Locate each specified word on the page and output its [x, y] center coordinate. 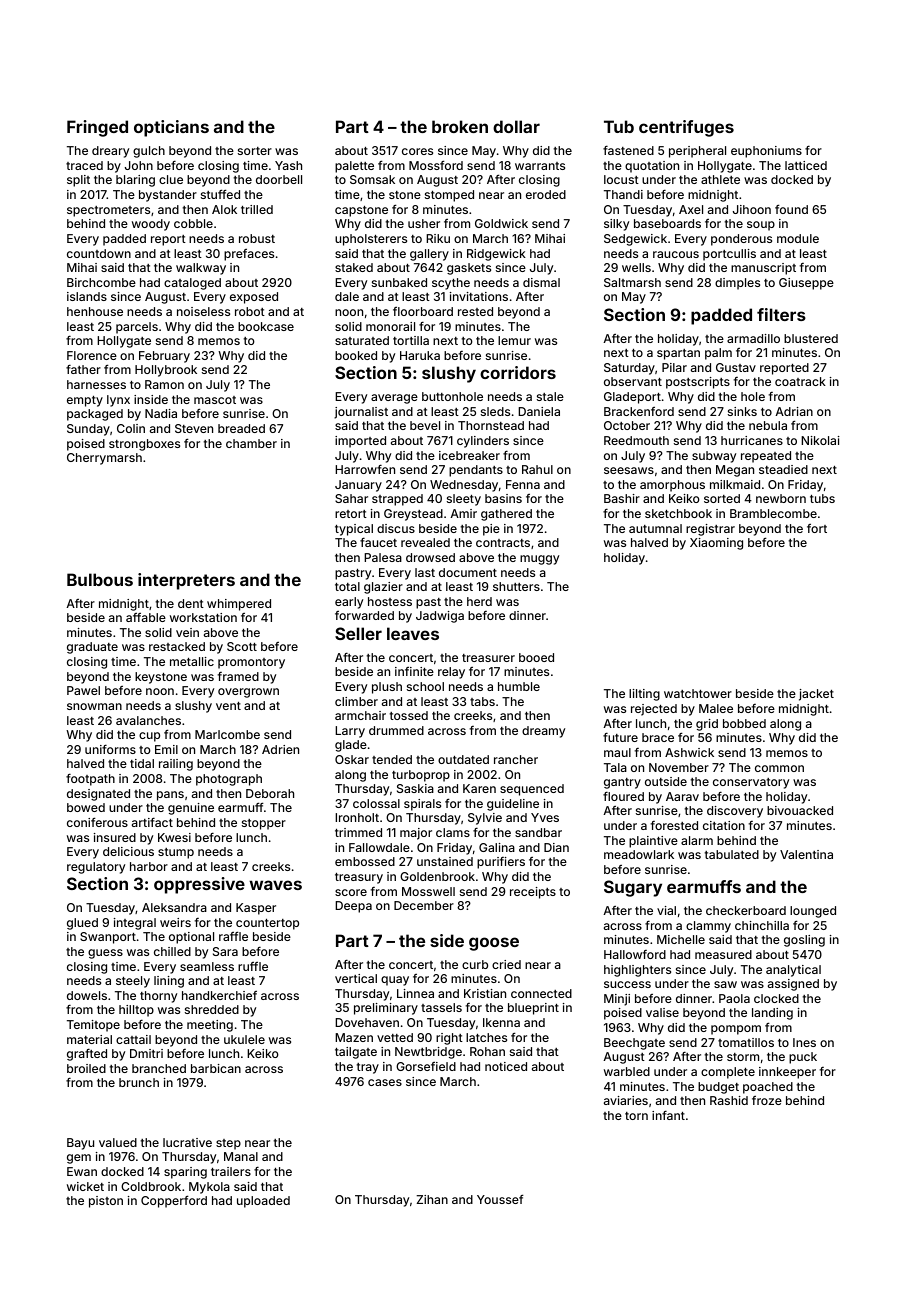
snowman [94, 706]
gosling [804, 941]
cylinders [483, 442]
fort [817, 528]
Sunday [88, 430]
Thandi [623, 194]
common [779, 768]
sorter [255, 151]
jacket [816, 695]
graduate [92, 648]
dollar [516, 126]
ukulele [244, 1039]
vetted [395, 1037]
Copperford [174, 1201]
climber [356, 701]
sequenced [532, 790]
